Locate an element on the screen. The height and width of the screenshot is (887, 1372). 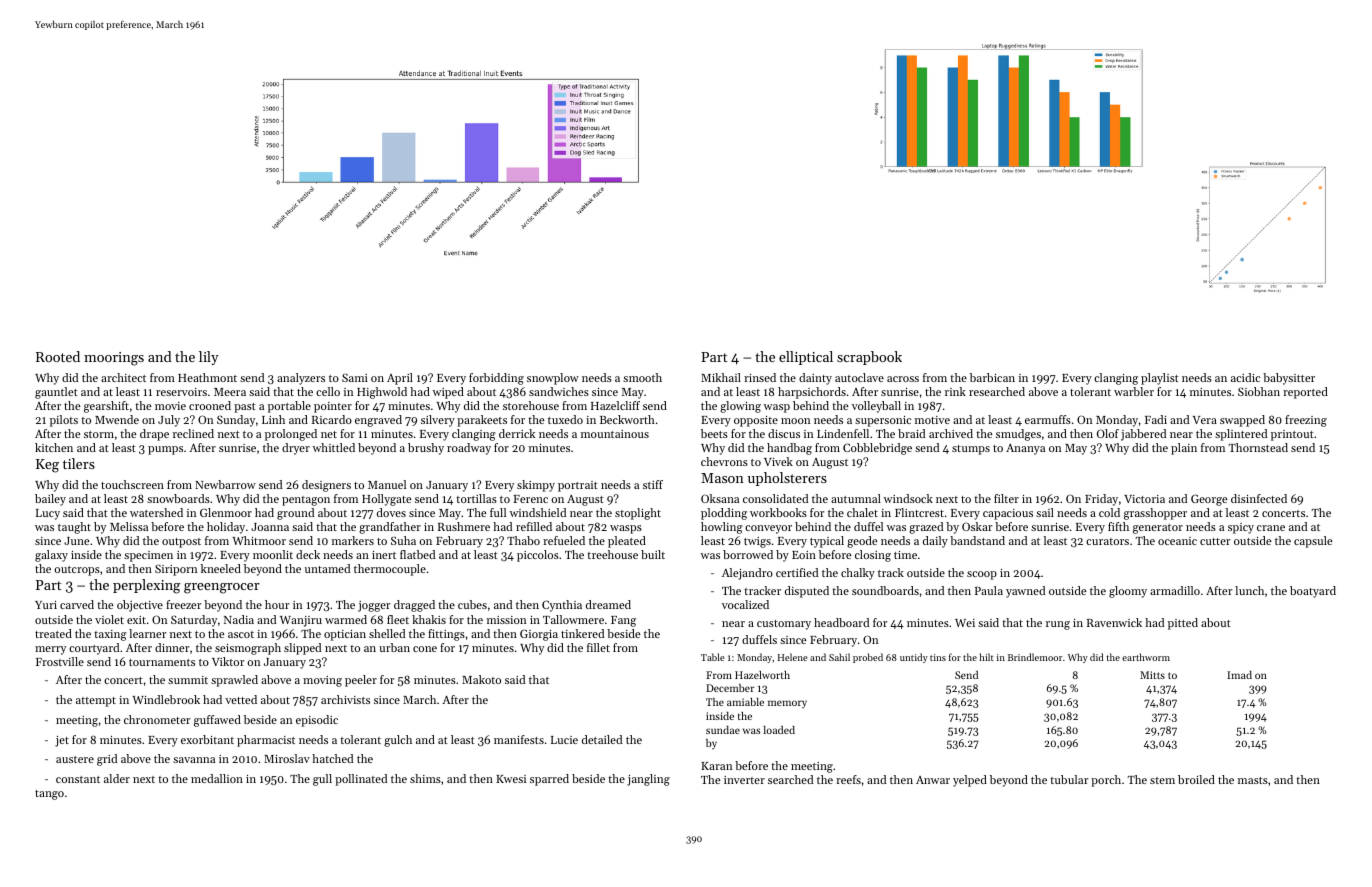
outcrops is located at coordinates (77, 571).
